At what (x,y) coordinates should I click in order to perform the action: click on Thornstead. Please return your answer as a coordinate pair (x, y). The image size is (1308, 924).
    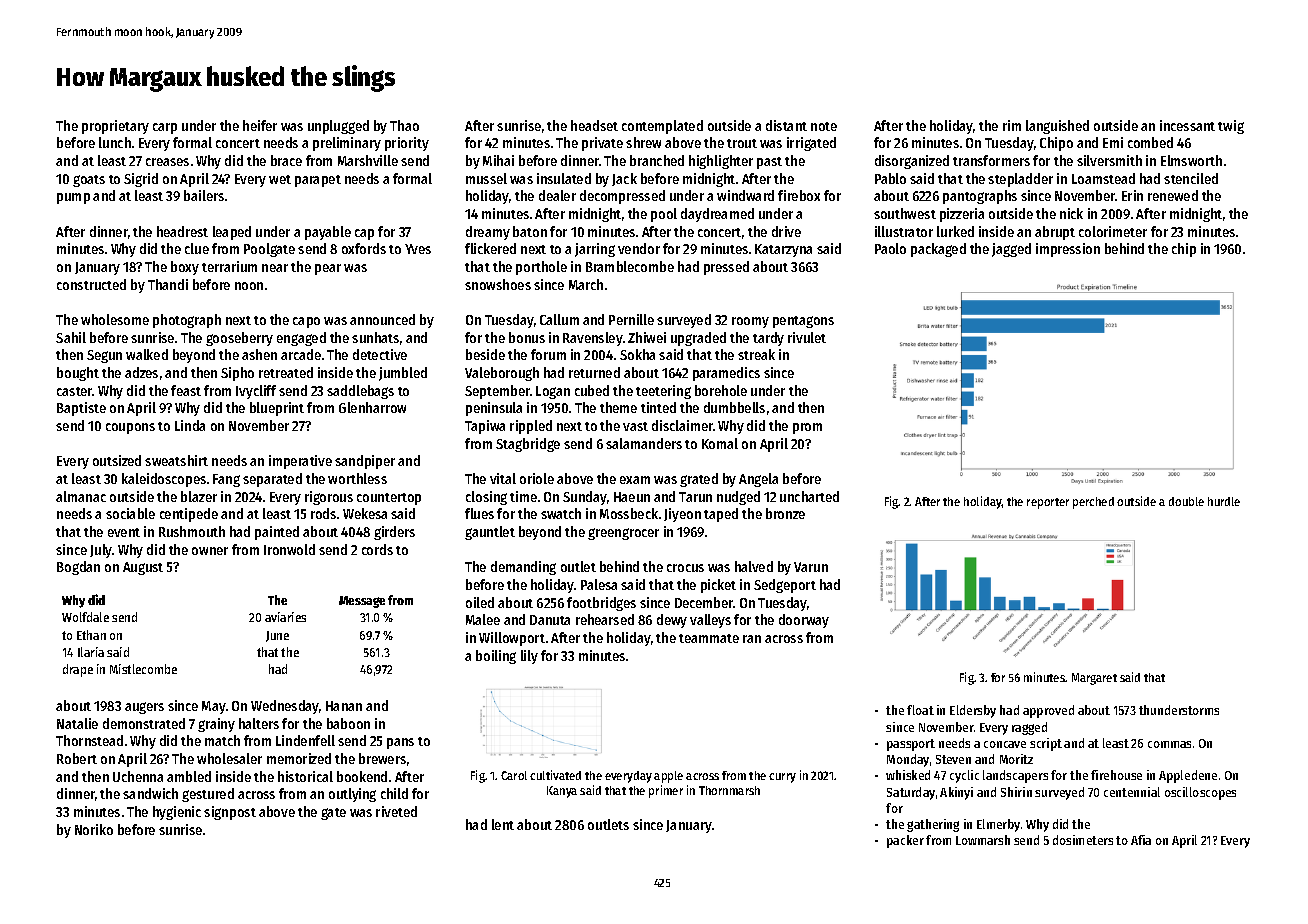
    Looking at the image, I should click on (89, 740).
